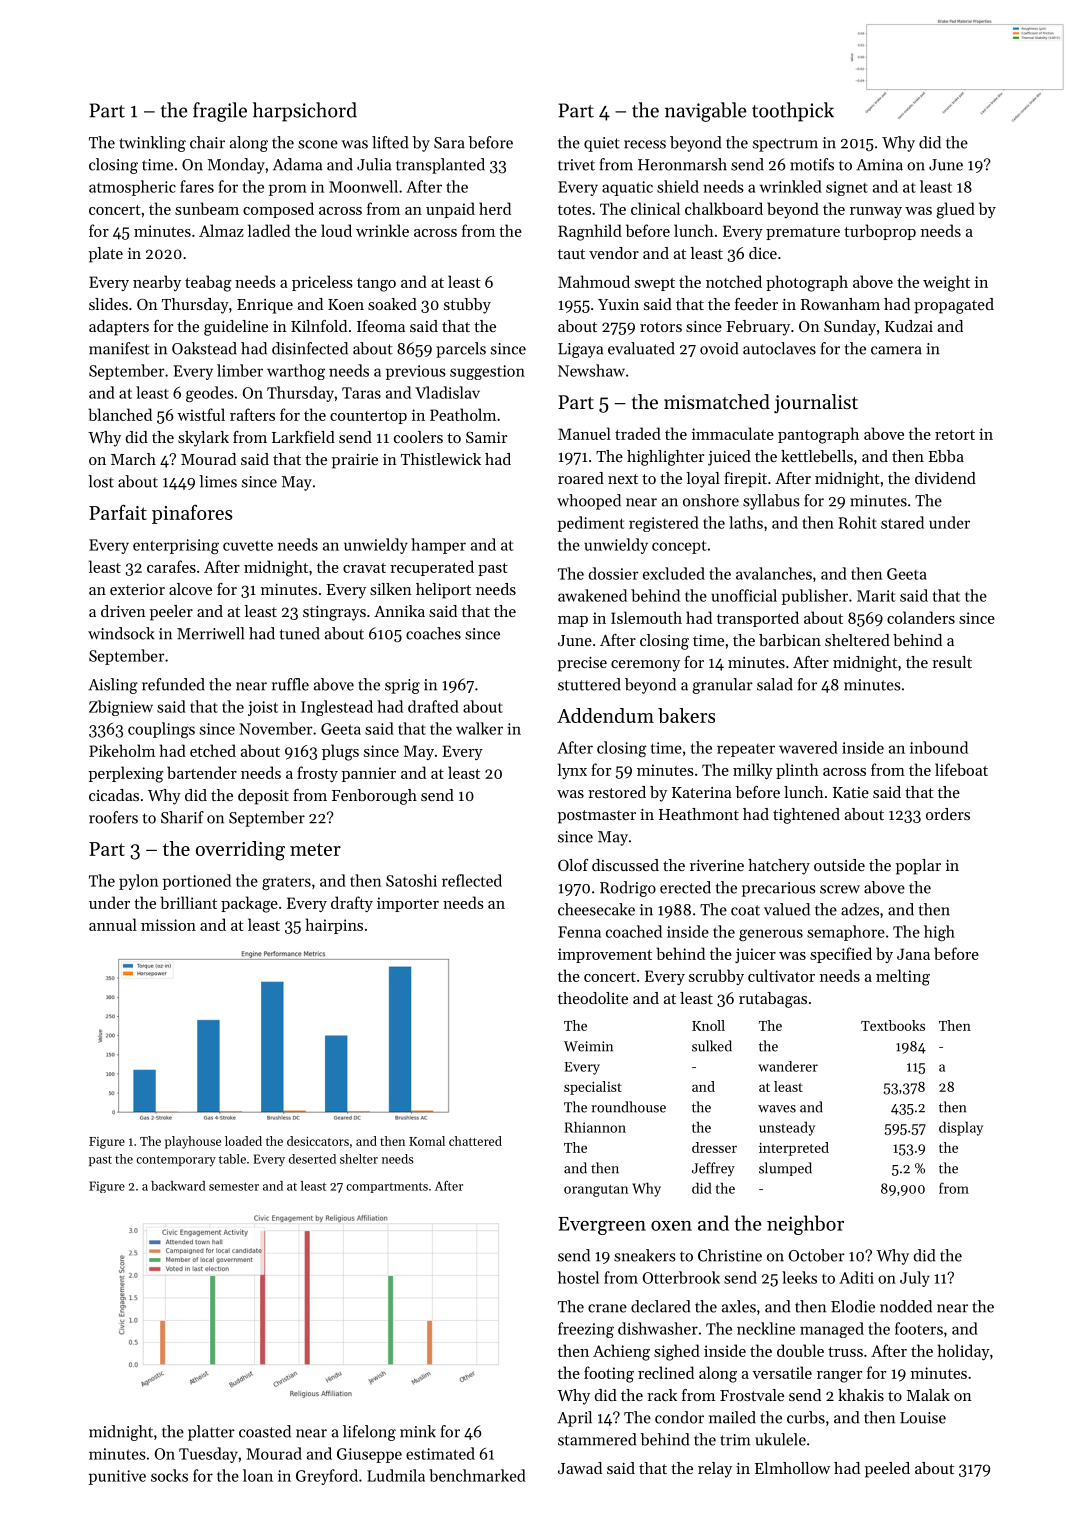 The width and height of the screenshot is (1085, 1534). Describe the element at coordinates (113, 924) in the screenshot. I see `annual` at that location.
